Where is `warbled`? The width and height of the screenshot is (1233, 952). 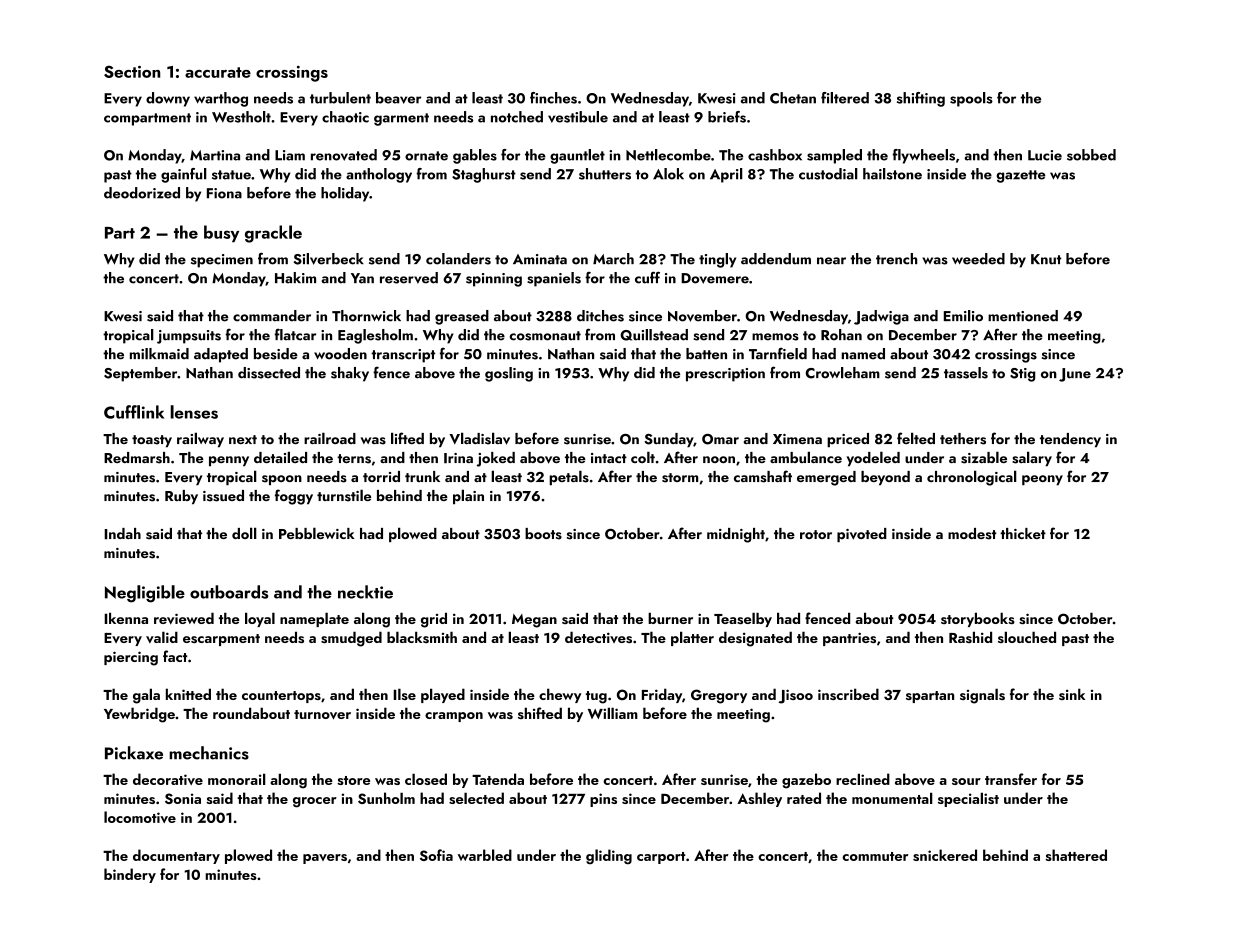
warbled is located at coordinates (485, 855).
